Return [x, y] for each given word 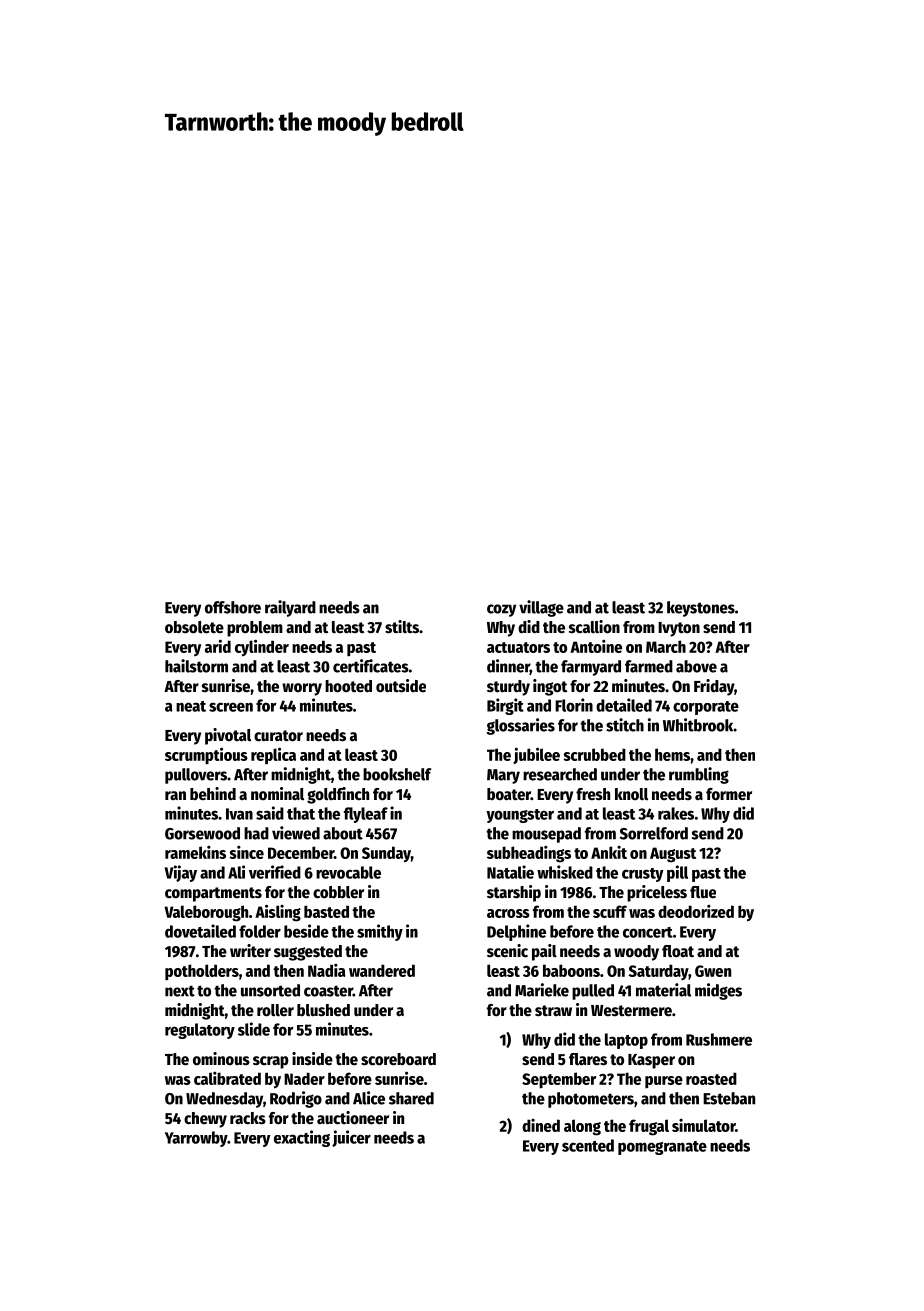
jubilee [536, 755]
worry [302, 689]
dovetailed [200, 931]
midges [718, 991]
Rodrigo [296, 1099]
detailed [624, 705]
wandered [382, 970]
